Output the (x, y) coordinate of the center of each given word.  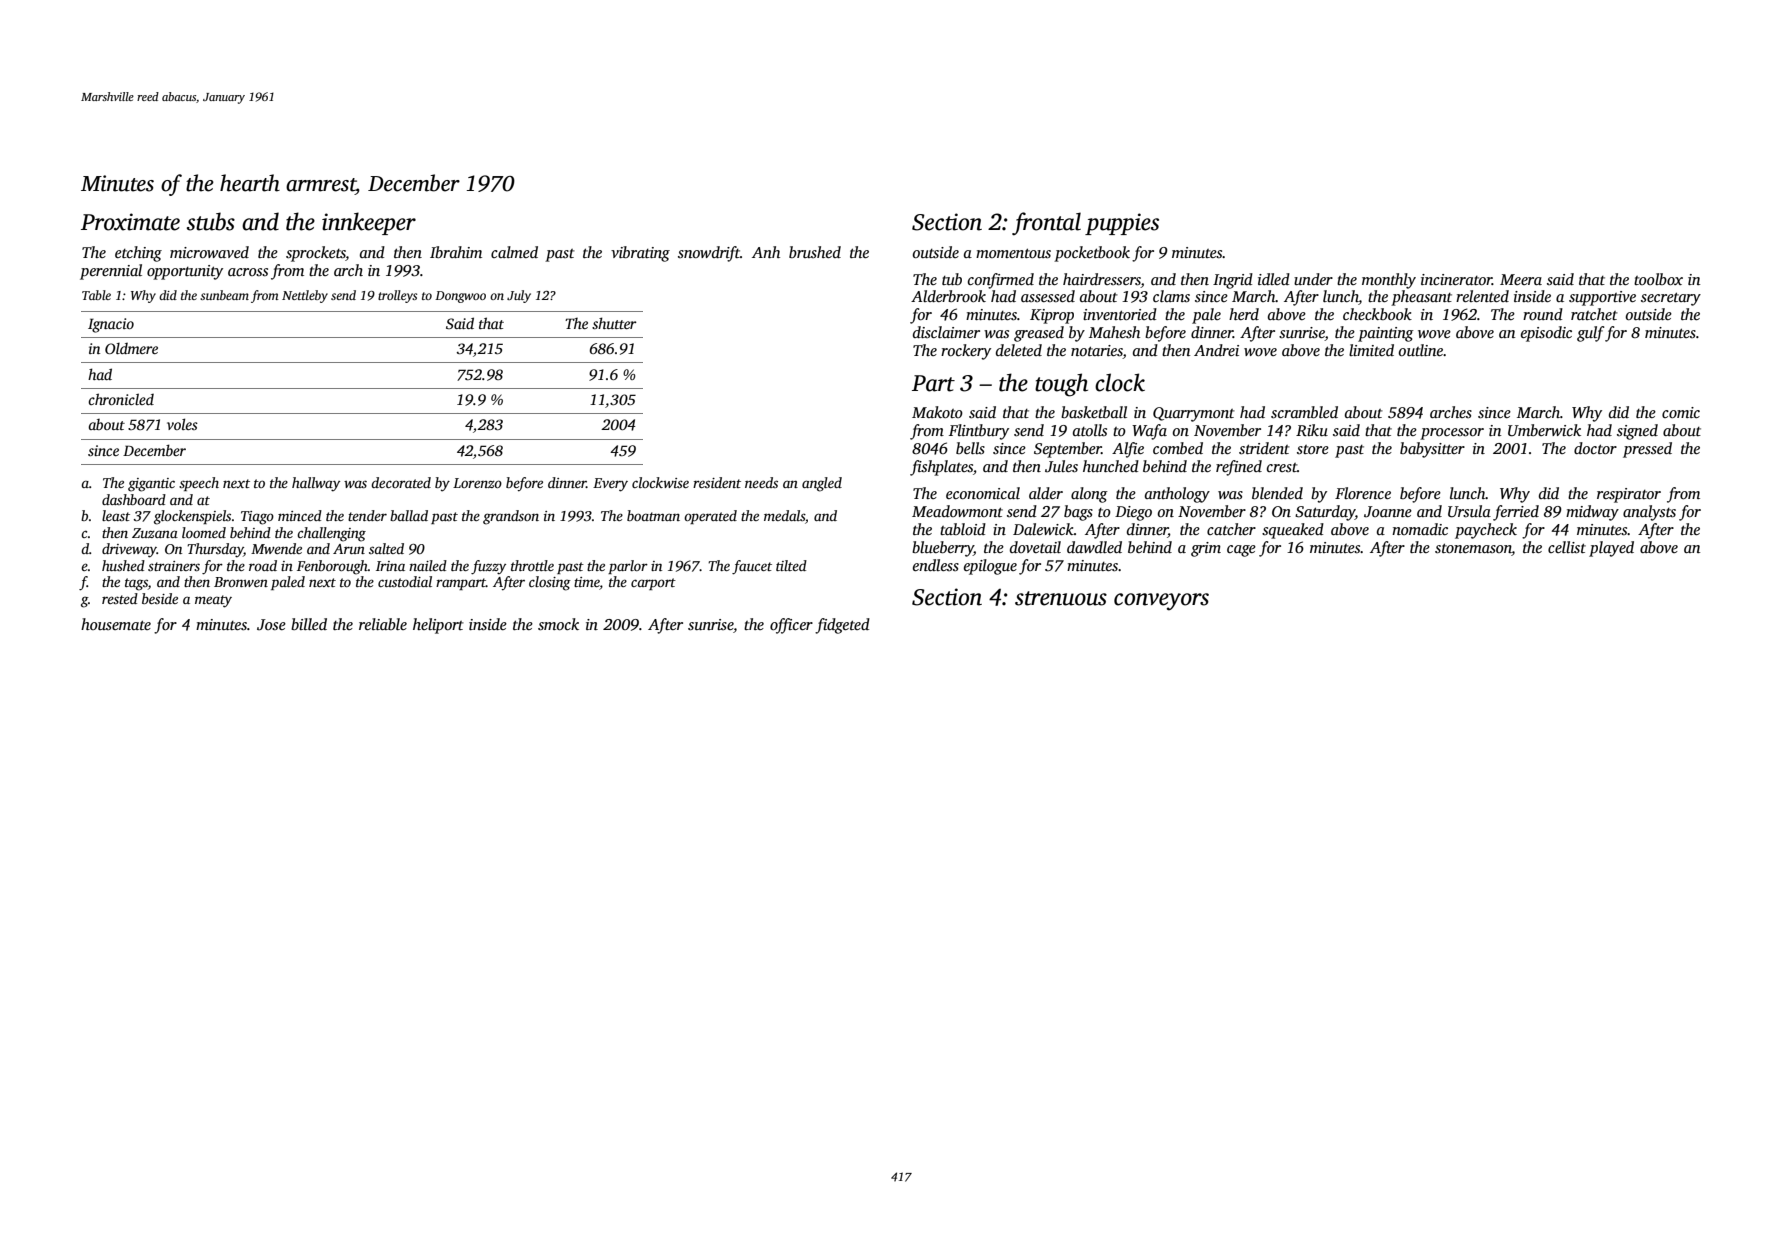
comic (1681, 412)
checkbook (1377, 314)
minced (300, 515)
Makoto (937, 412)
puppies (1122, 224)
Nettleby (305, 296)
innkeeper (369, 223)
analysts (1649, 513)
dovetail (1035, 547)
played (1611, 549)
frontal (1046, 224)
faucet (752, 567)
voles (182, 424)
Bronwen (241, 582)
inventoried (1120, 314)
